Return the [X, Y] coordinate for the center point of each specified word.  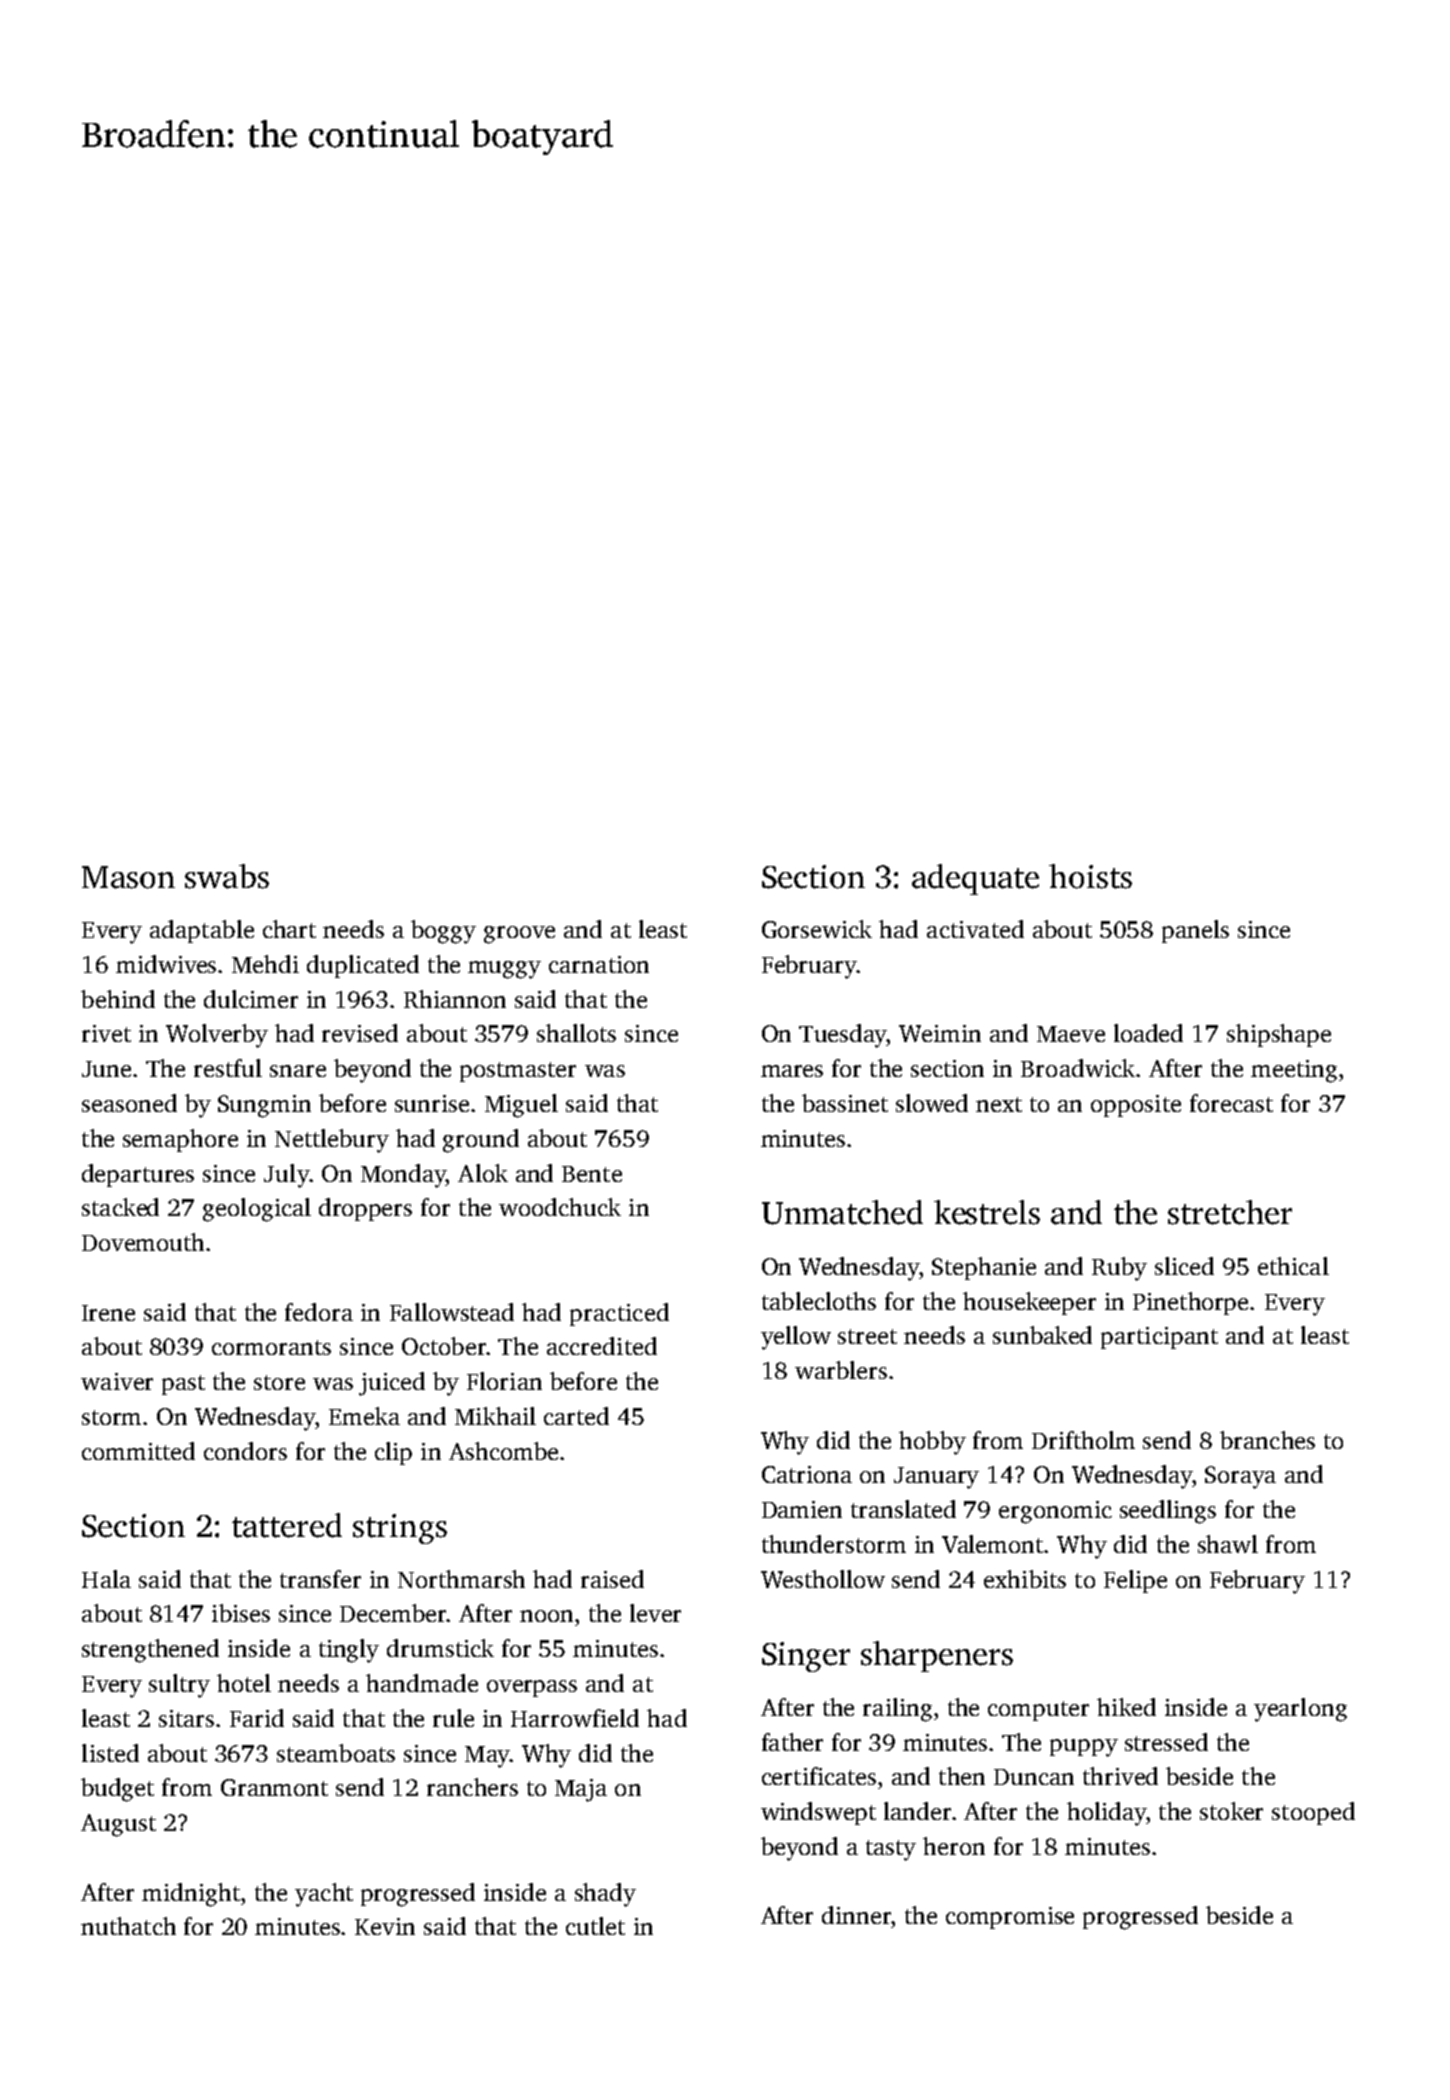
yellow [796, 1338]
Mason [128, 877]
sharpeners [937, 1656]
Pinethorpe [1190, 1303]
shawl [1228, 1544]
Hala [106, 1579]
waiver [117, 1381]
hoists [1090, 876]
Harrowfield [575, 1718]
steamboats [336, 1753]
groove [519, 935]
